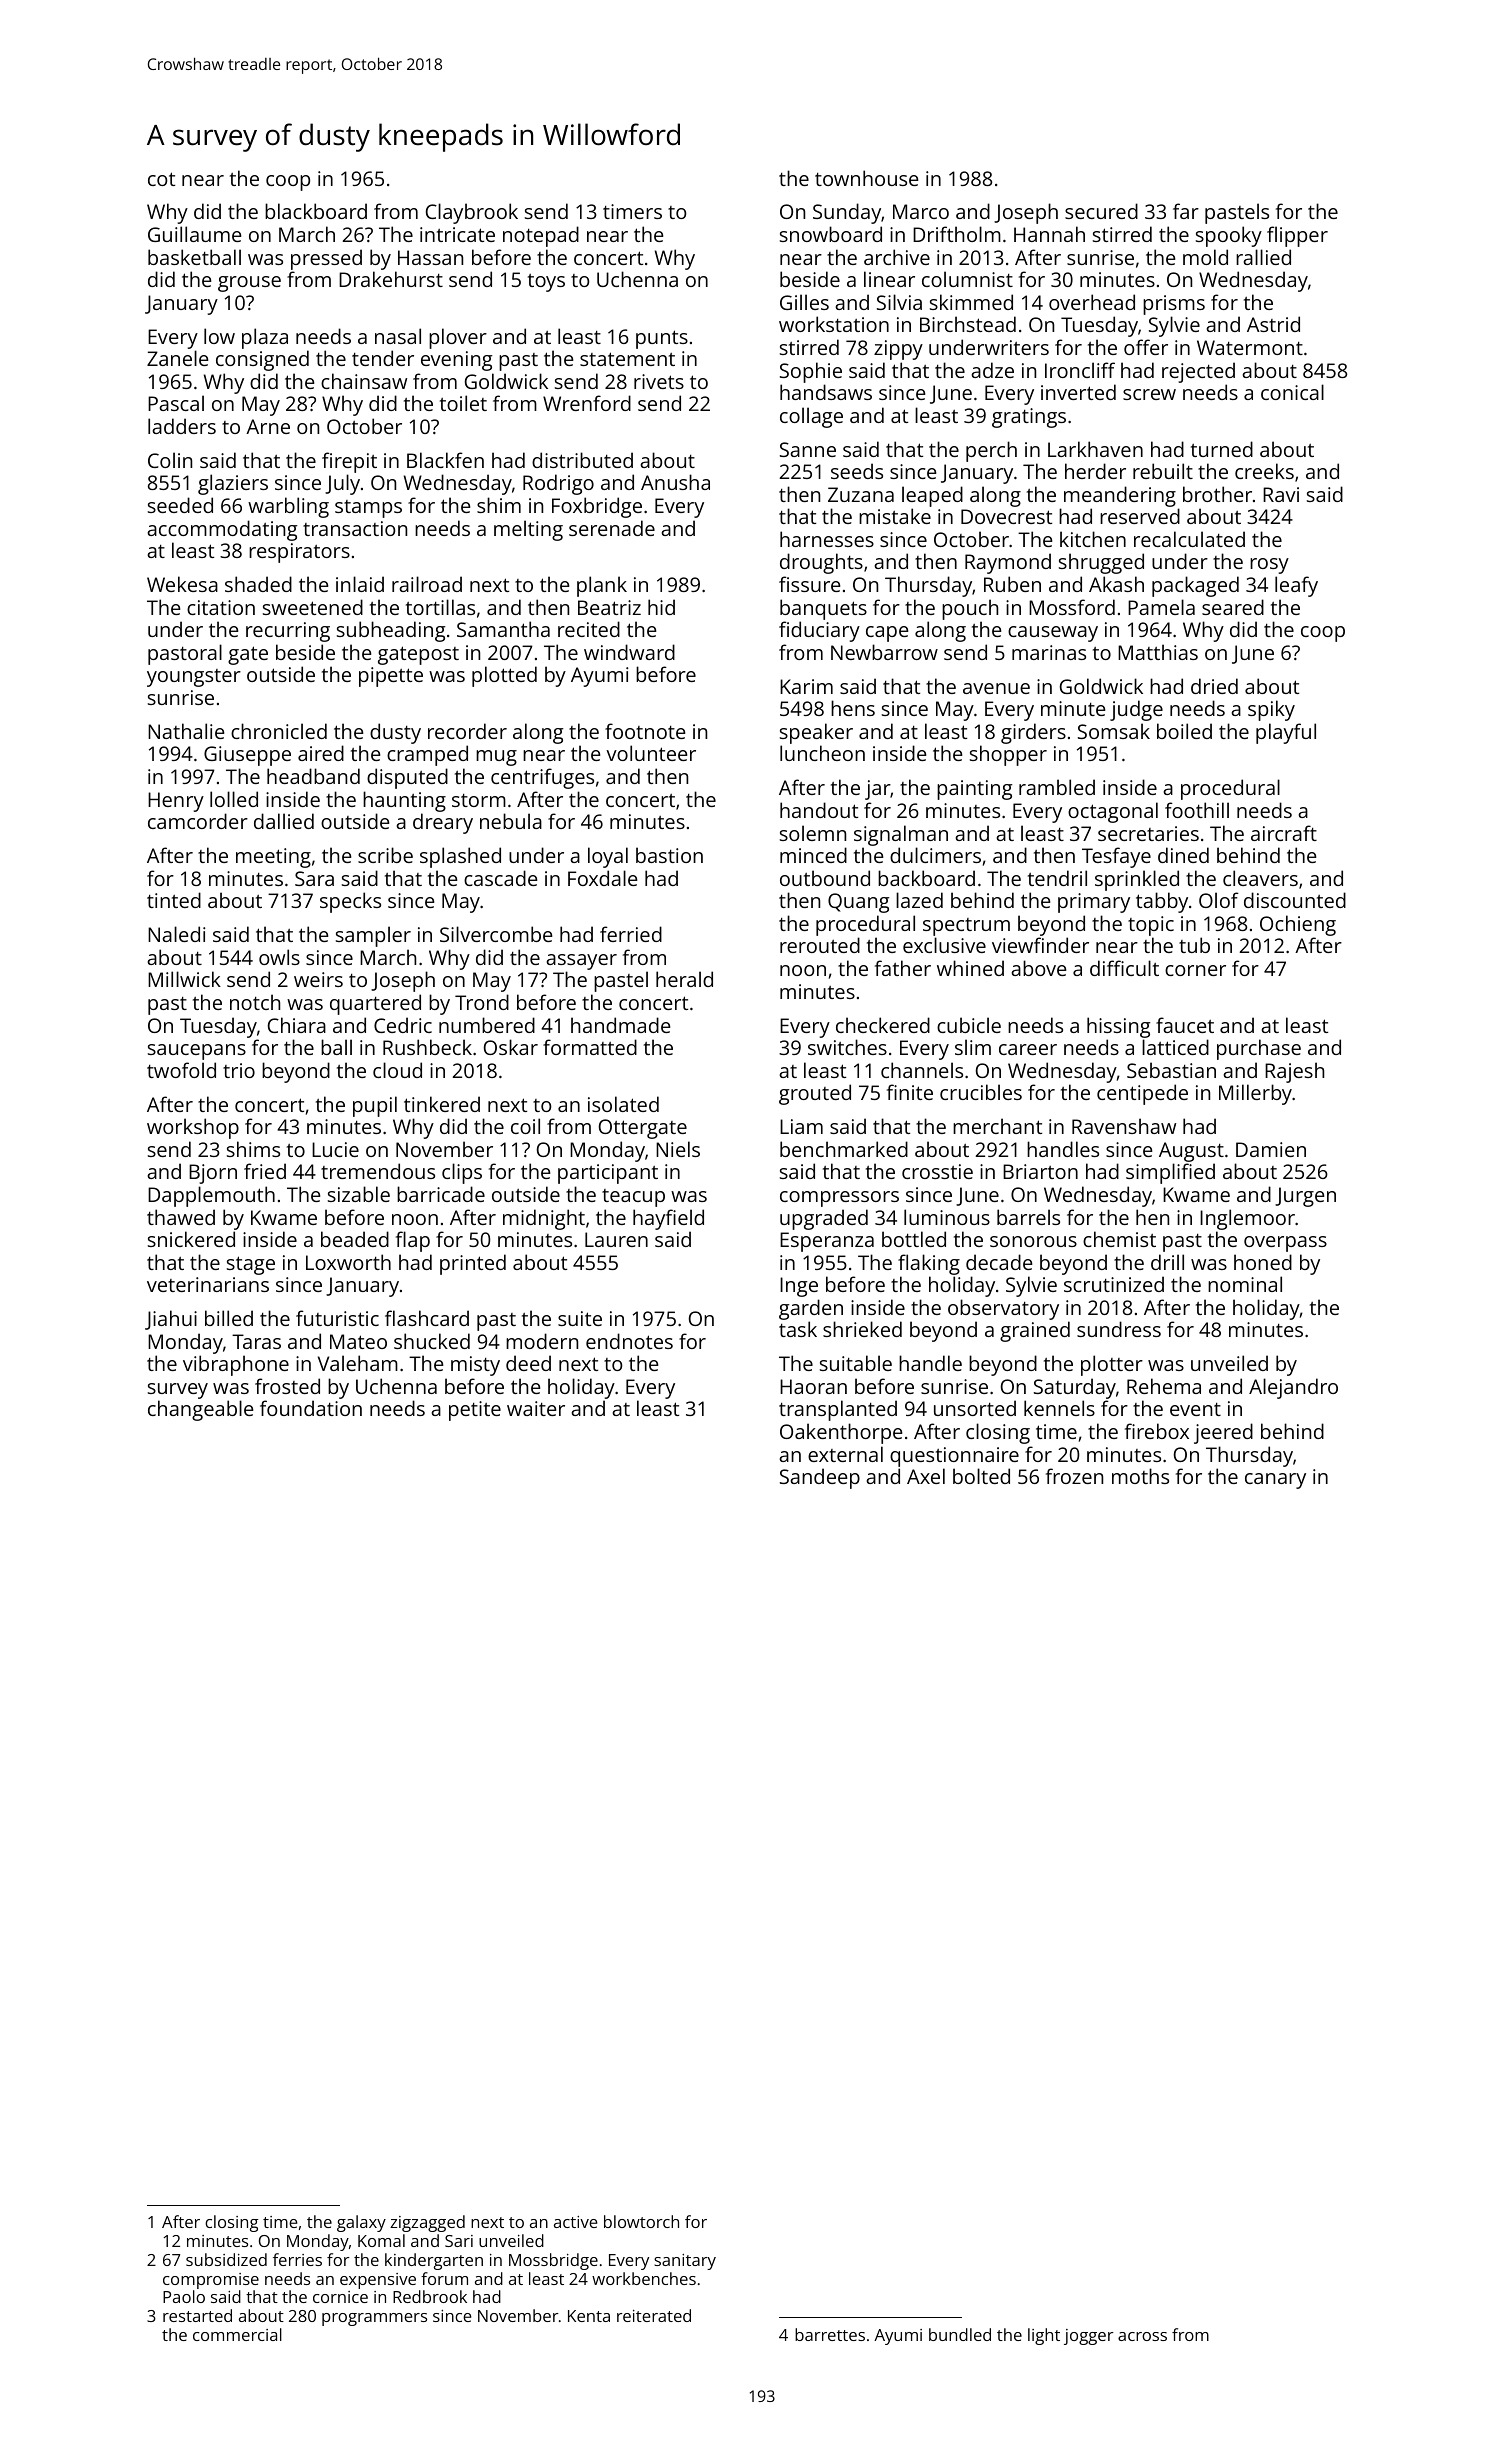 This document has height=2464, width=1496. What do you see at coordinates (866, 178) in the document?
I see `townhouse` at bounding box center [866, 178].
